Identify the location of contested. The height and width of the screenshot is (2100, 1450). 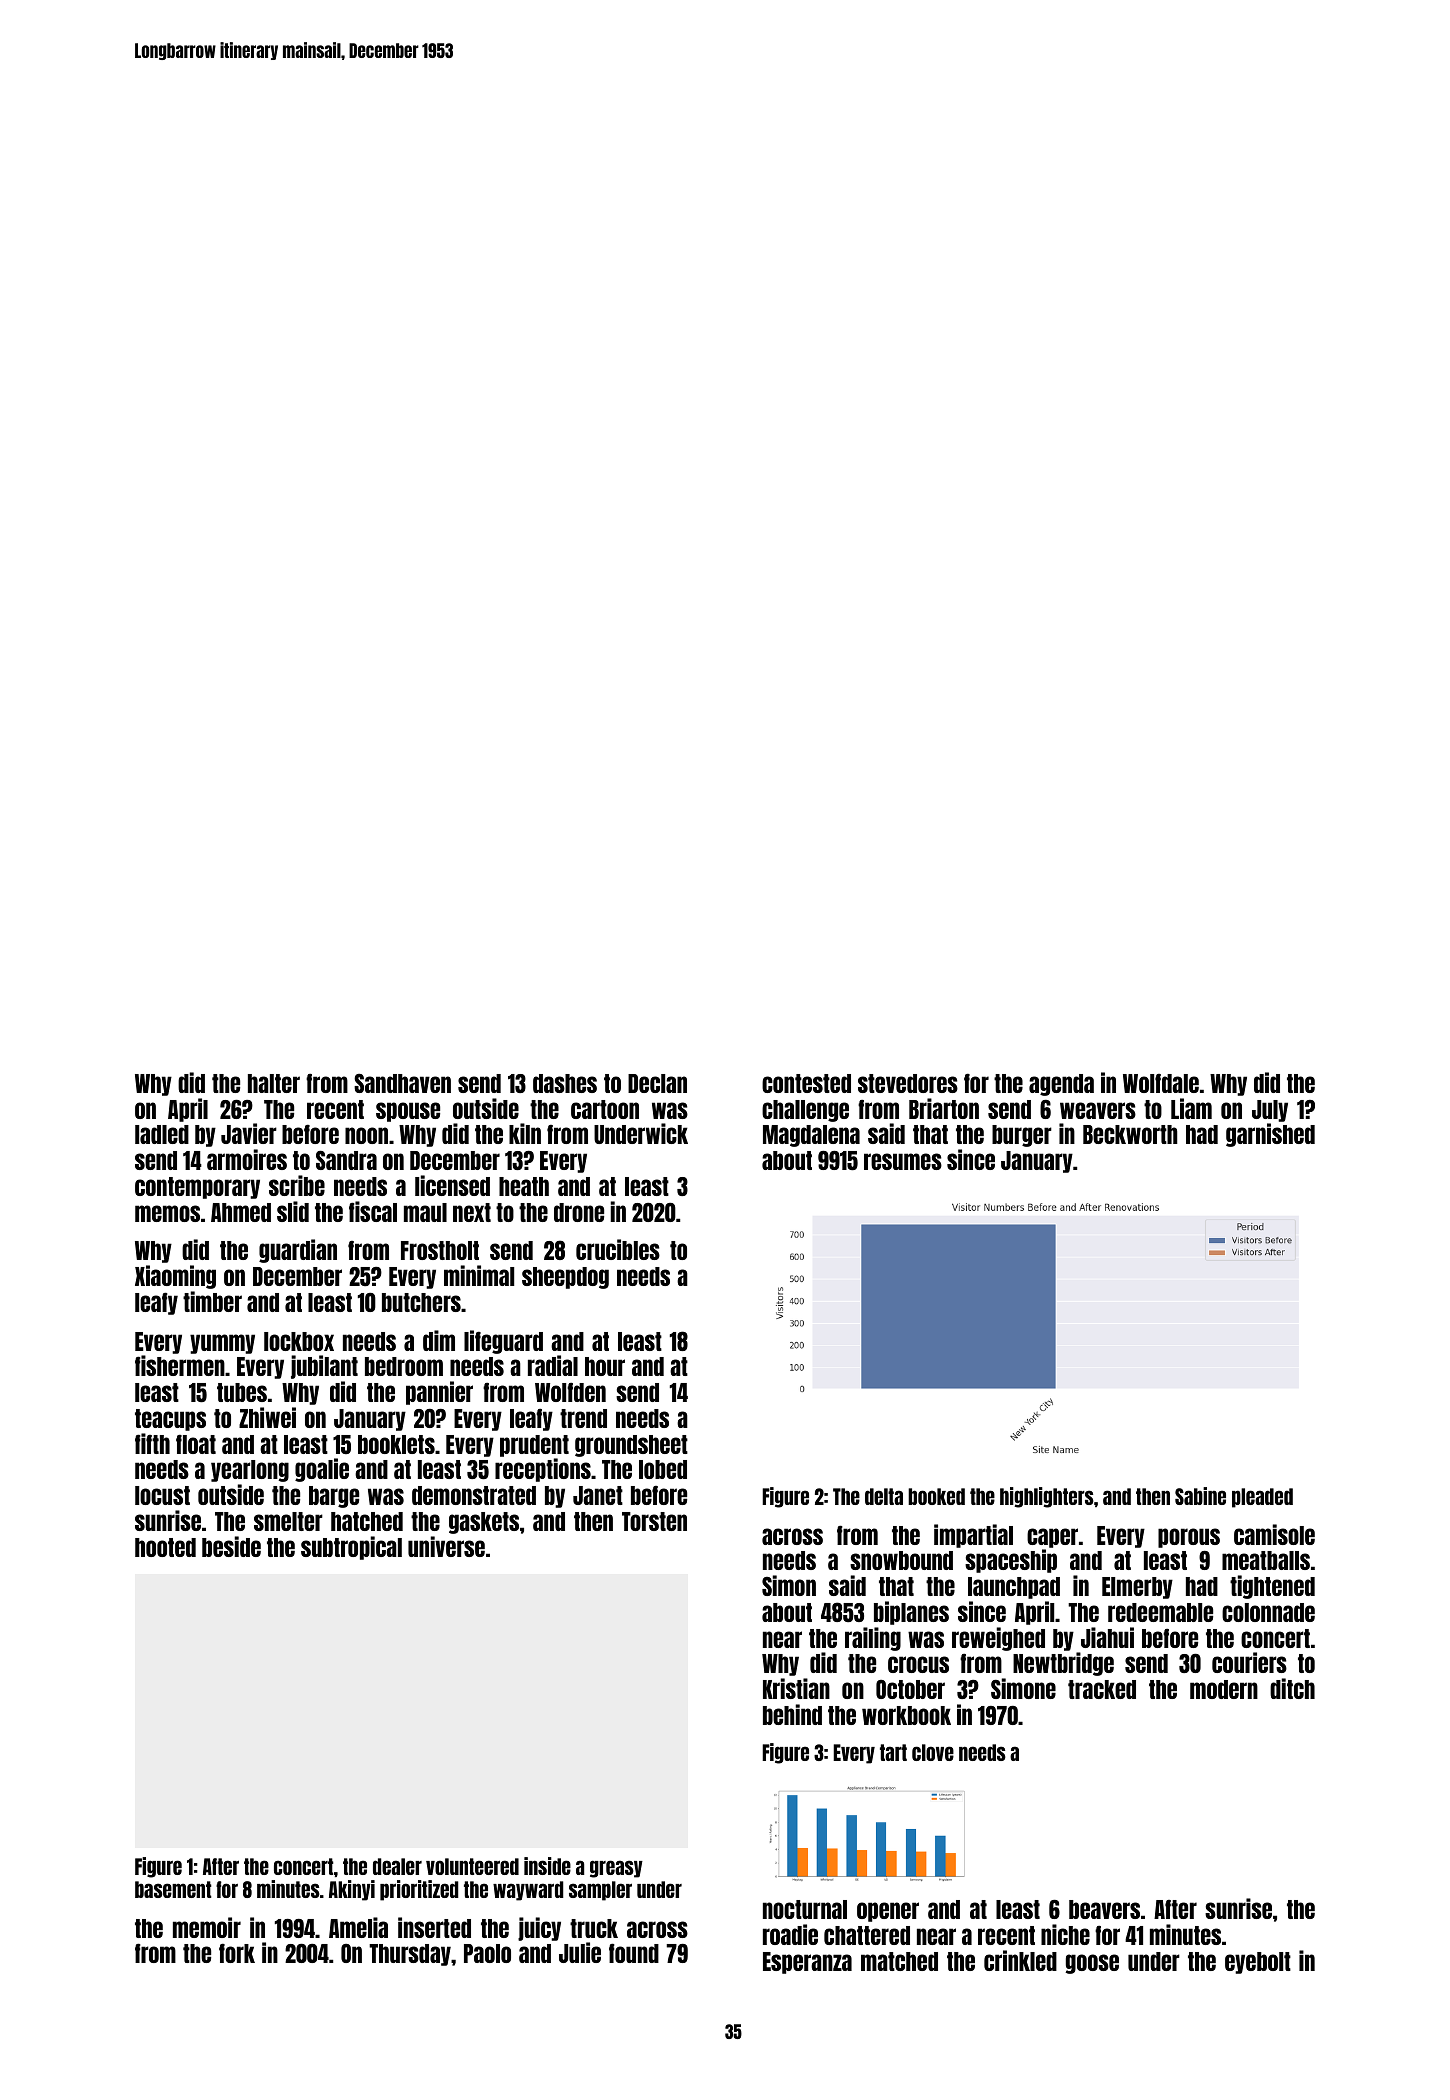
(806, 1083).
